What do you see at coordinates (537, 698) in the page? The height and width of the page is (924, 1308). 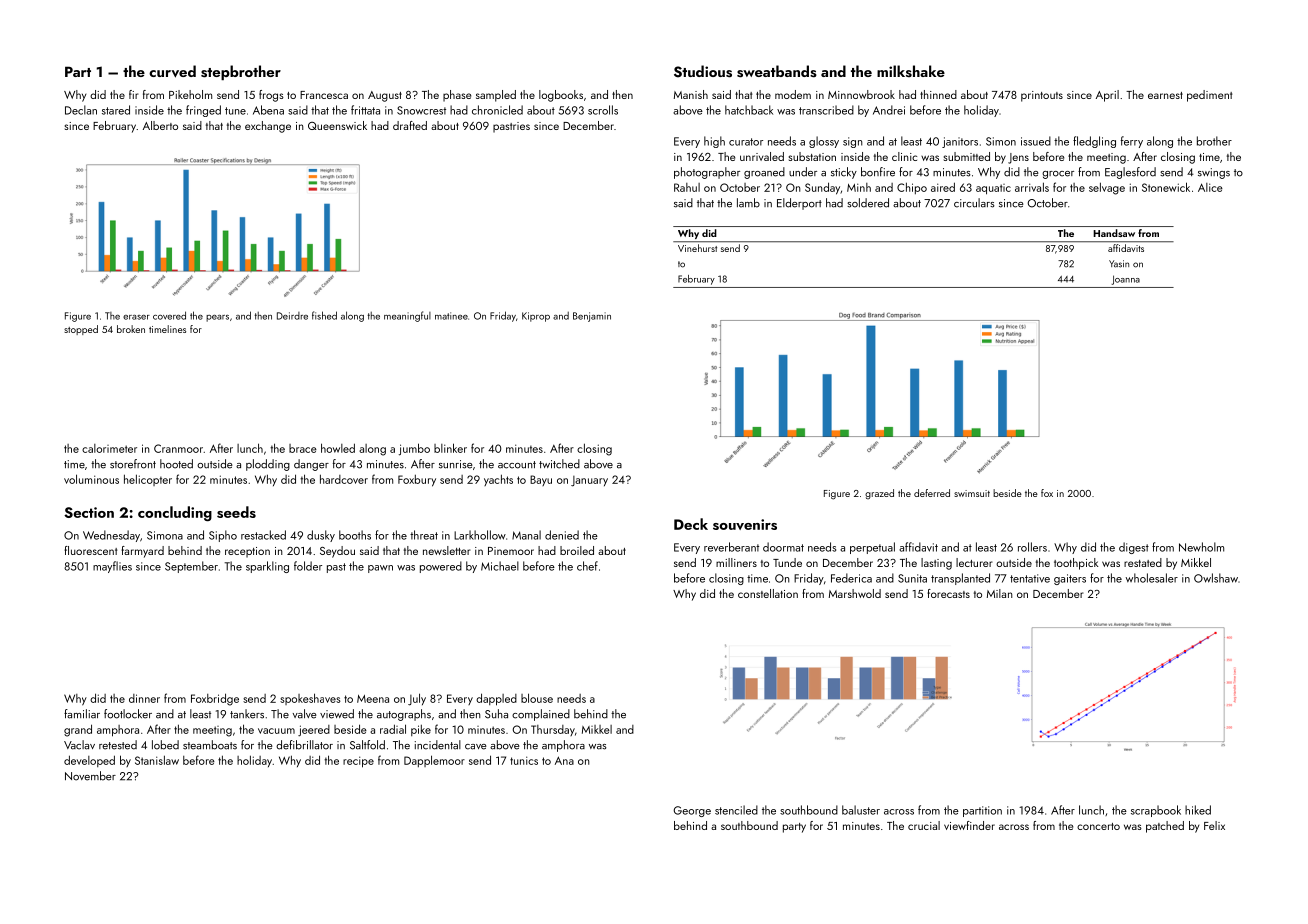 I see `blouse` at bounding box center [537, 698].
